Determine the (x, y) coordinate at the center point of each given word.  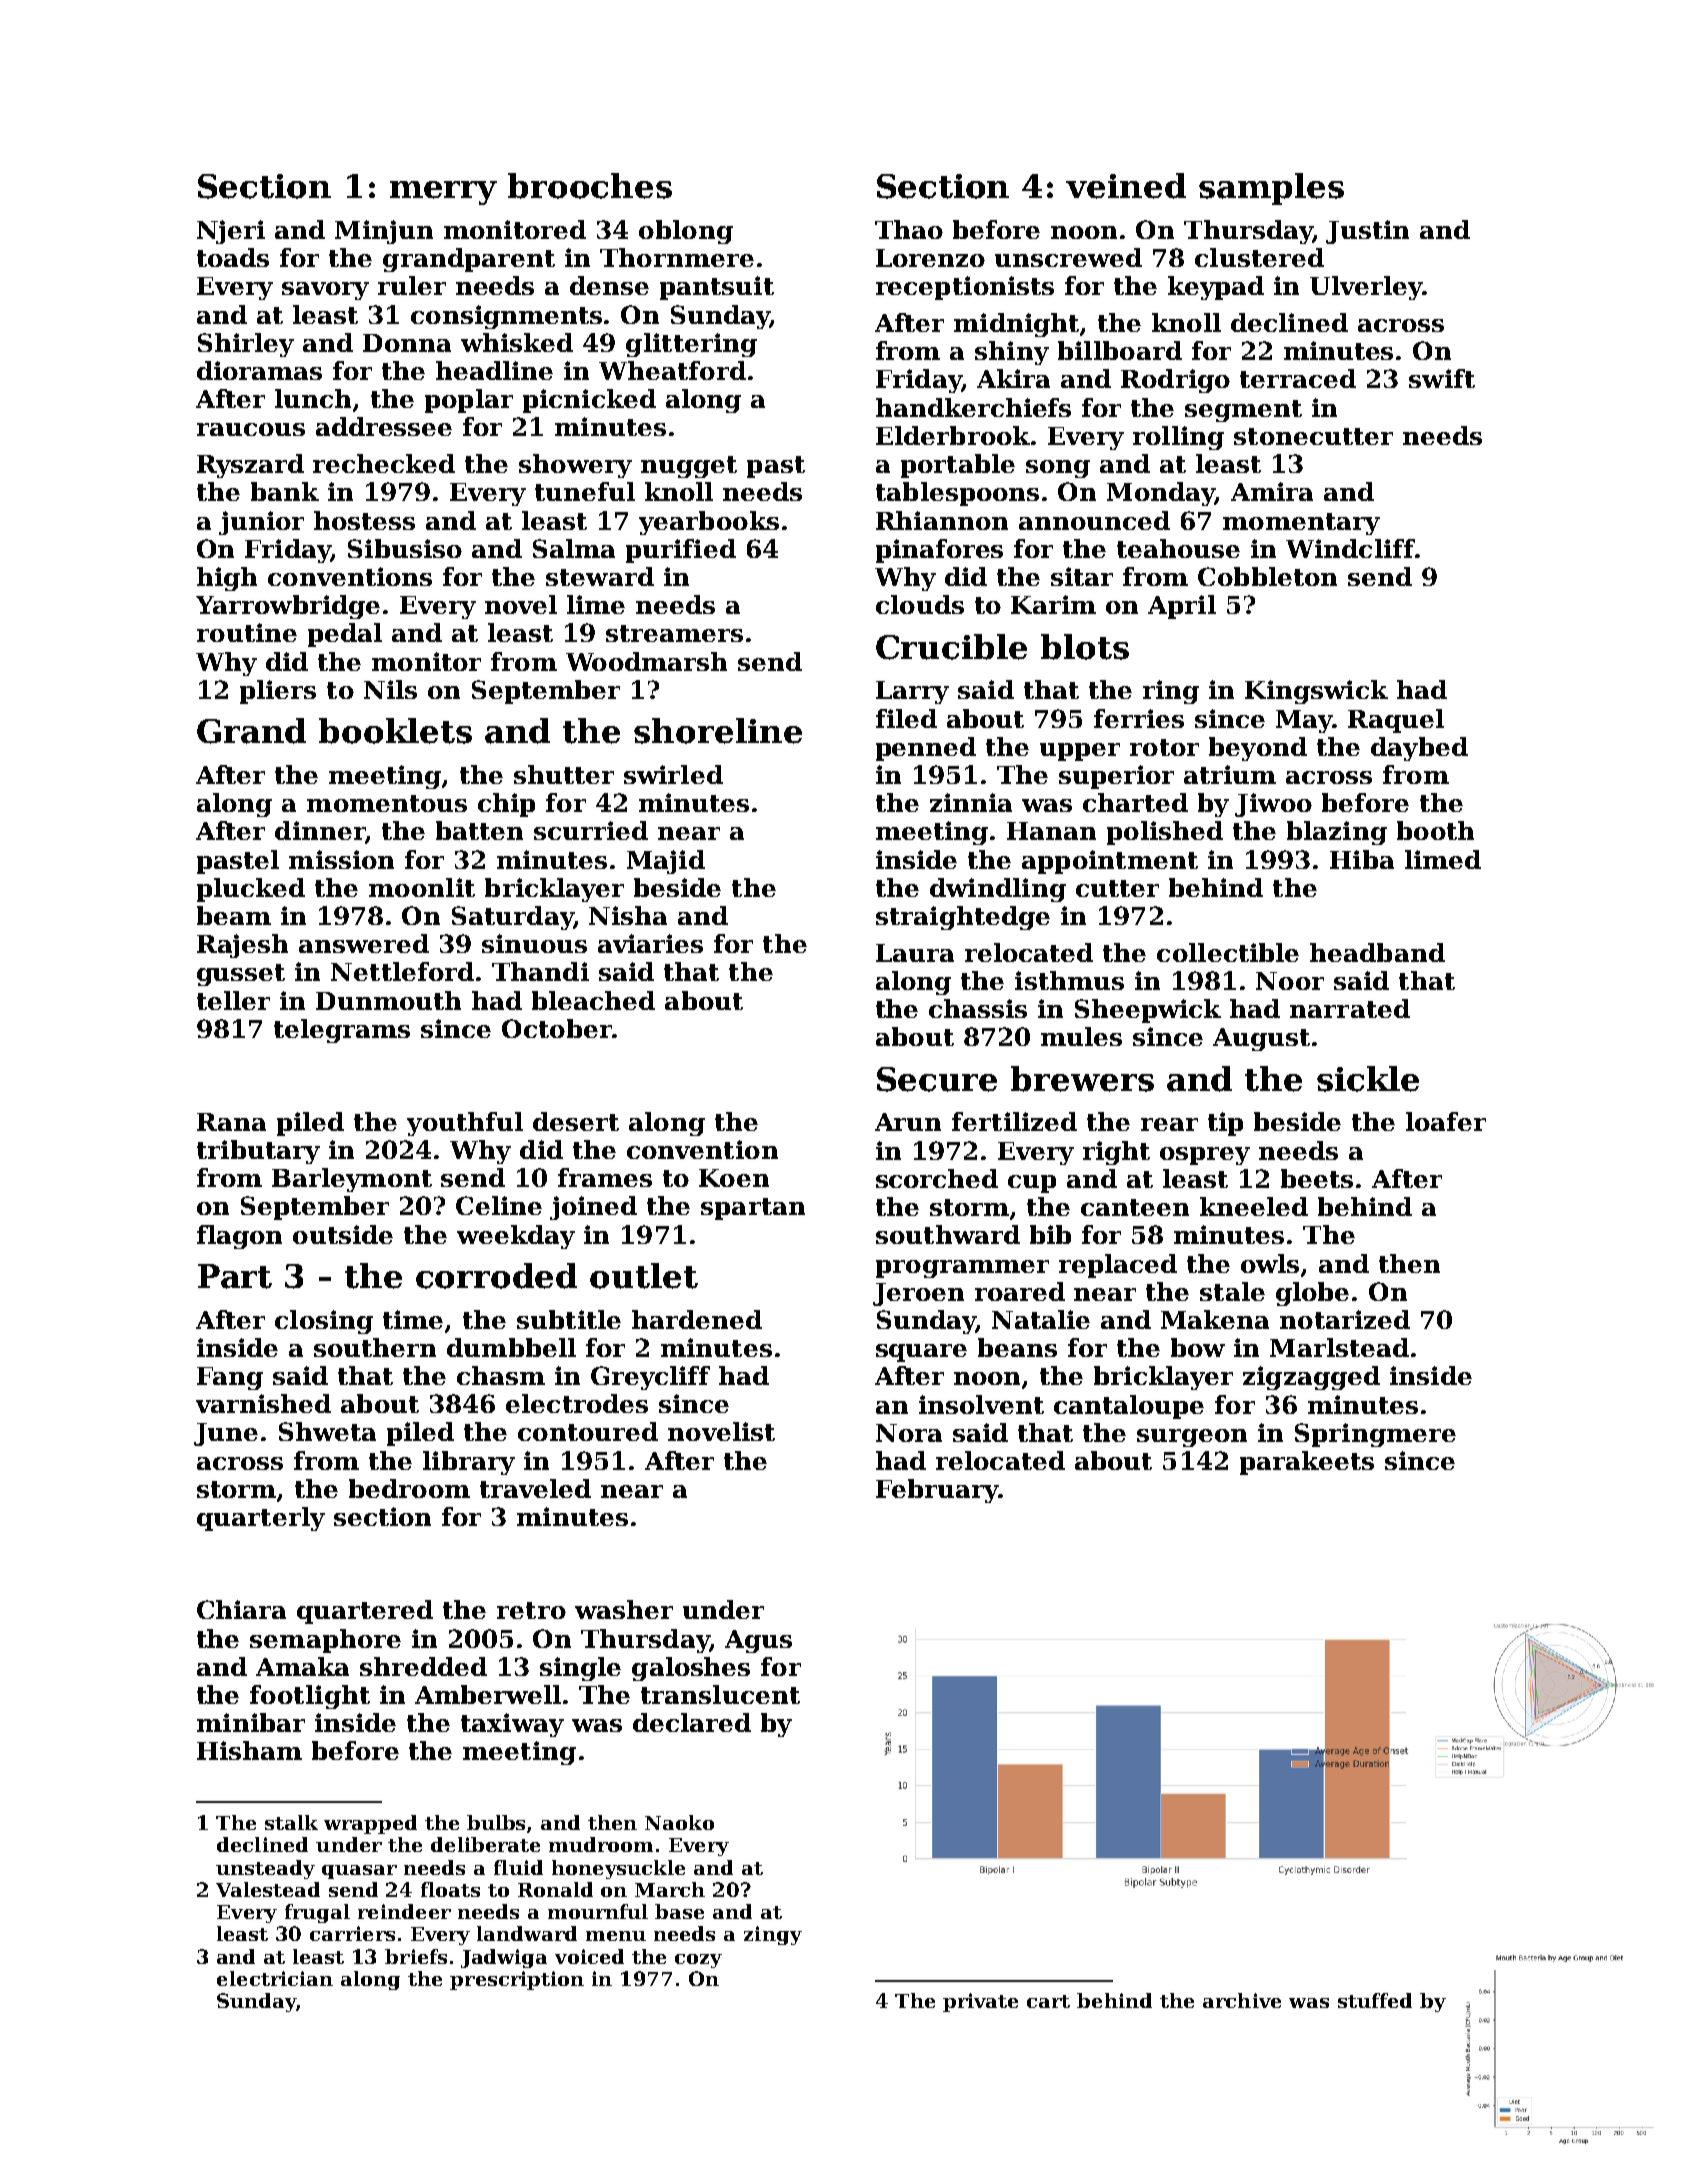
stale (1232, 1291)
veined (1126, 186)
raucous (251, 429)
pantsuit (717, 288)
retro (531, 1610)
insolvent (981, 1404)
